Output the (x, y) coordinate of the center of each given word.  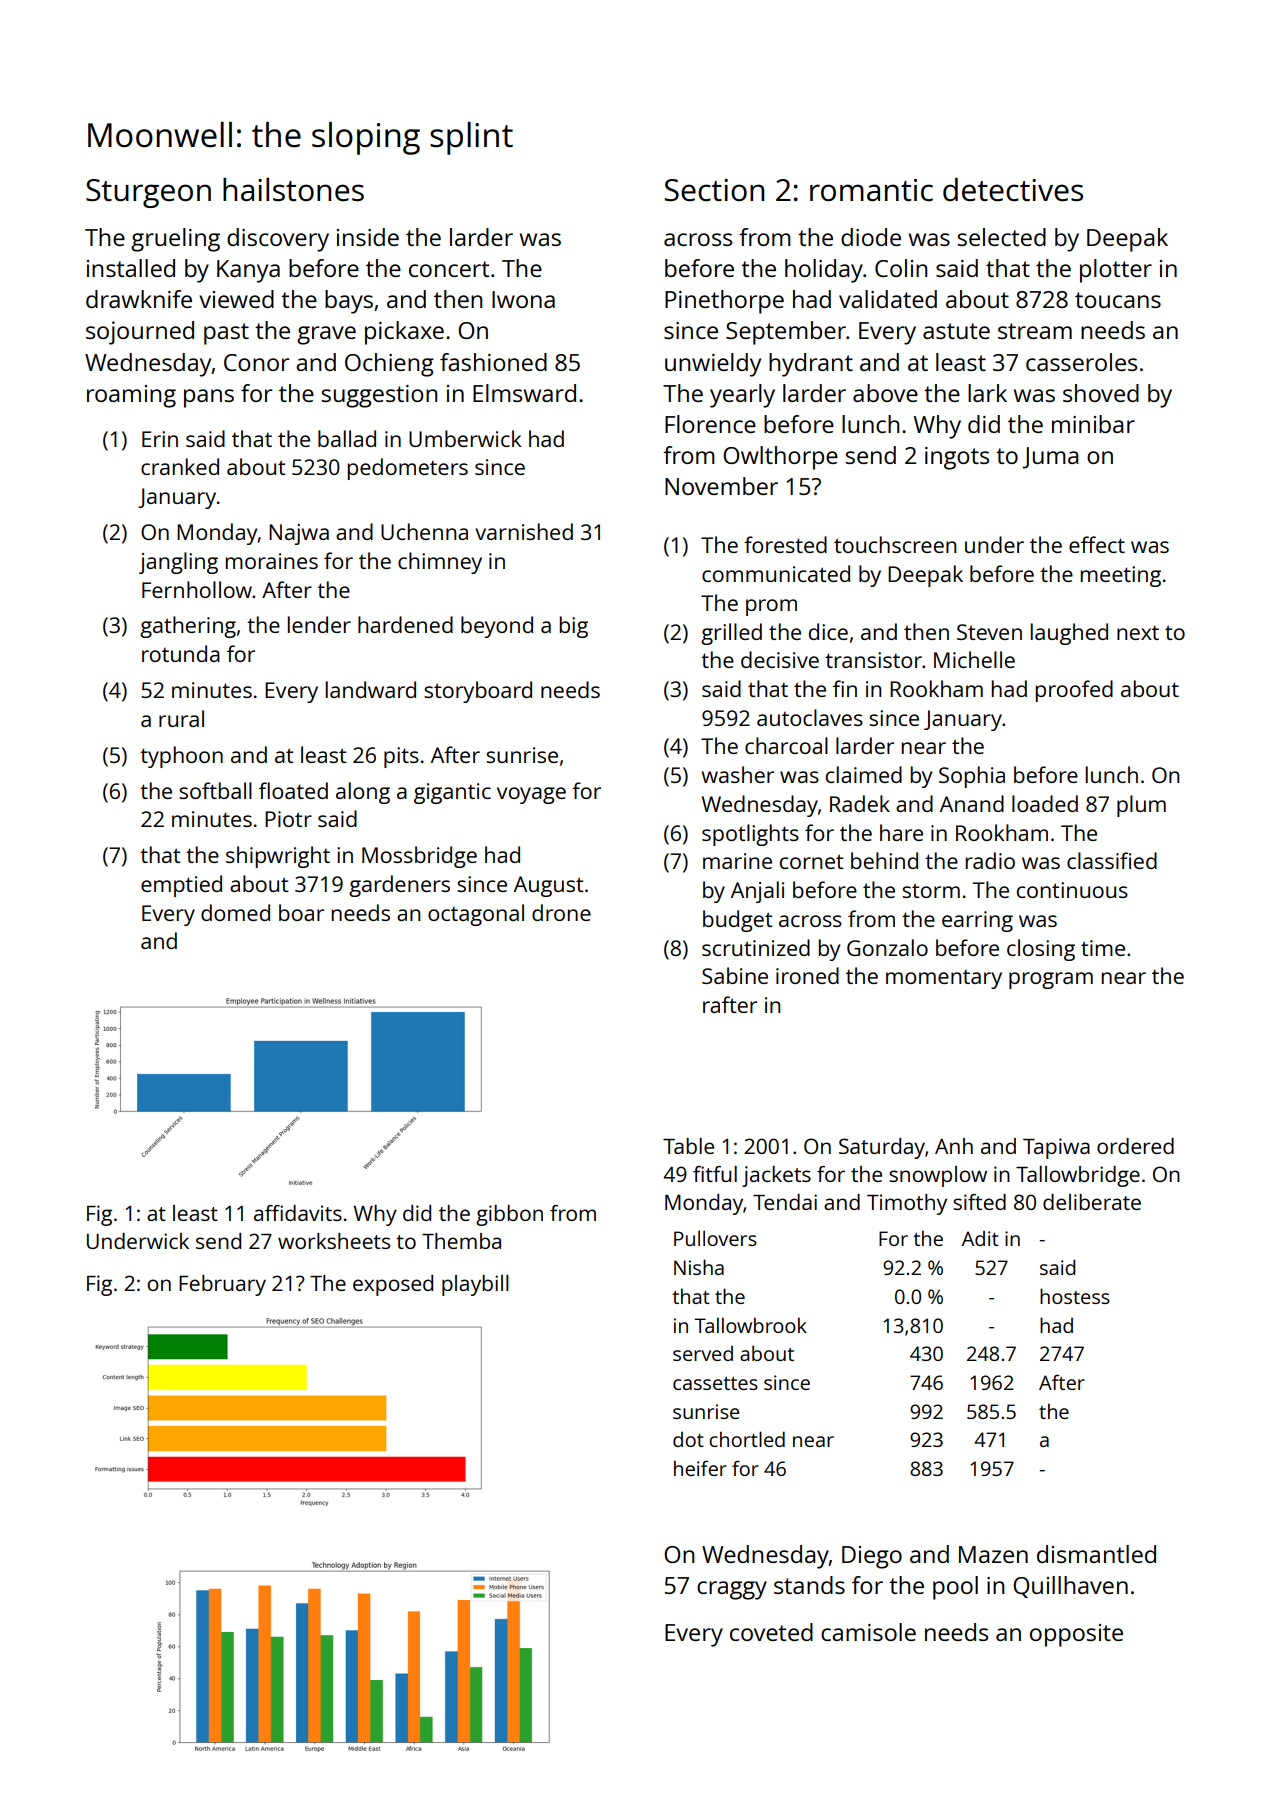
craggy (732, 1590)
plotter (1116, 271)
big (574, 627)
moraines (272, 561)
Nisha (699, 1267)
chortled (747, 1439)
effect (1097, 544)
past (226, 334)
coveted (771, 1632)
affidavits (298, 1213)
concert (449, 269)
